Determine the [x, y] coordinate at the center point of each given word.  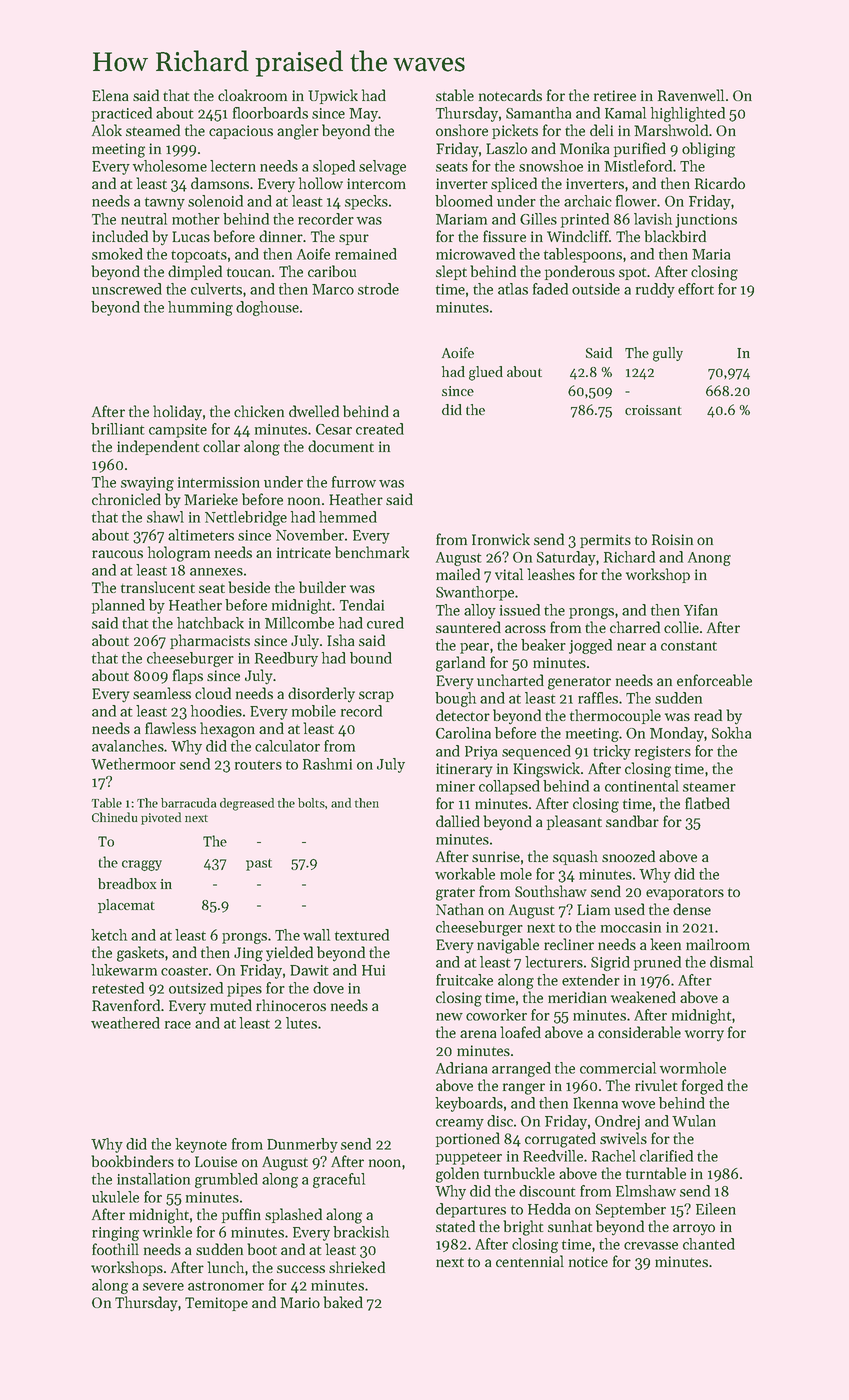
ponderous [580, 272]
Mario [300, 1302]
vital [509, 574]
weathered [125, 1023]
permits [605, 541]
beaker [543, 645]
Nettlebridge [246, 518]
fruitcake [464, 980]
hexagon [227, 730]
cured [385, 623]
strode [378, 289]
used [629, 909]
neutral [144, 219]
